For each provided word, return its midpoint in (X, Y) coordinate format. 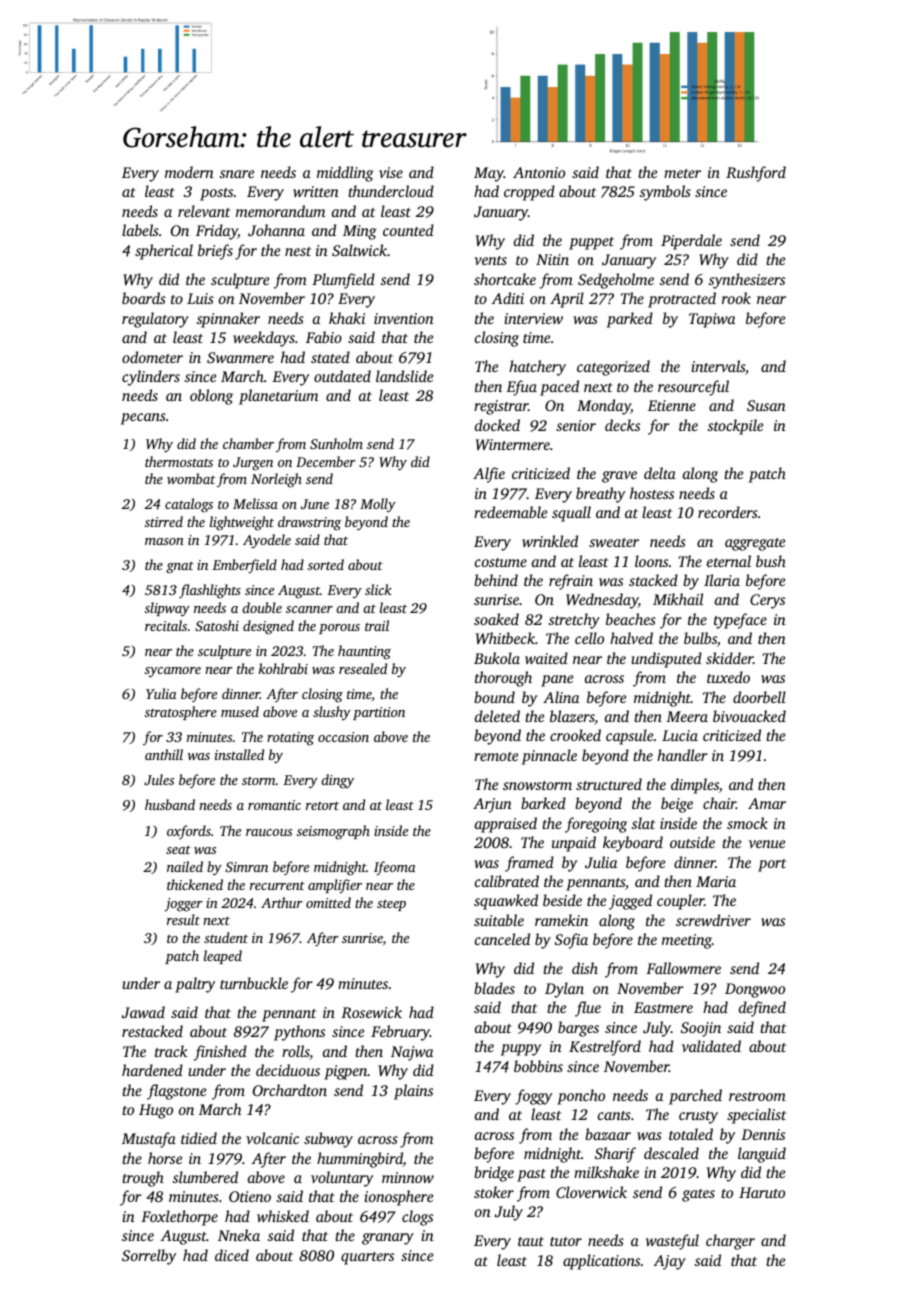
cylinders (151, 378)
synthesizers (747, 281)
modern (189, 172)
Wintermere (513, 444)
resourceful (693, 388)
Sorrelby (149, 1257)
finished (220, 1053)
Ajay (670, 1262)
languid (762, 1155)
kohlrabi (283, 668)
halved (631, 638)
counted (408, 230)
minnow (408, 1177)
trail (377, 625)
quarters (367, 1258)
